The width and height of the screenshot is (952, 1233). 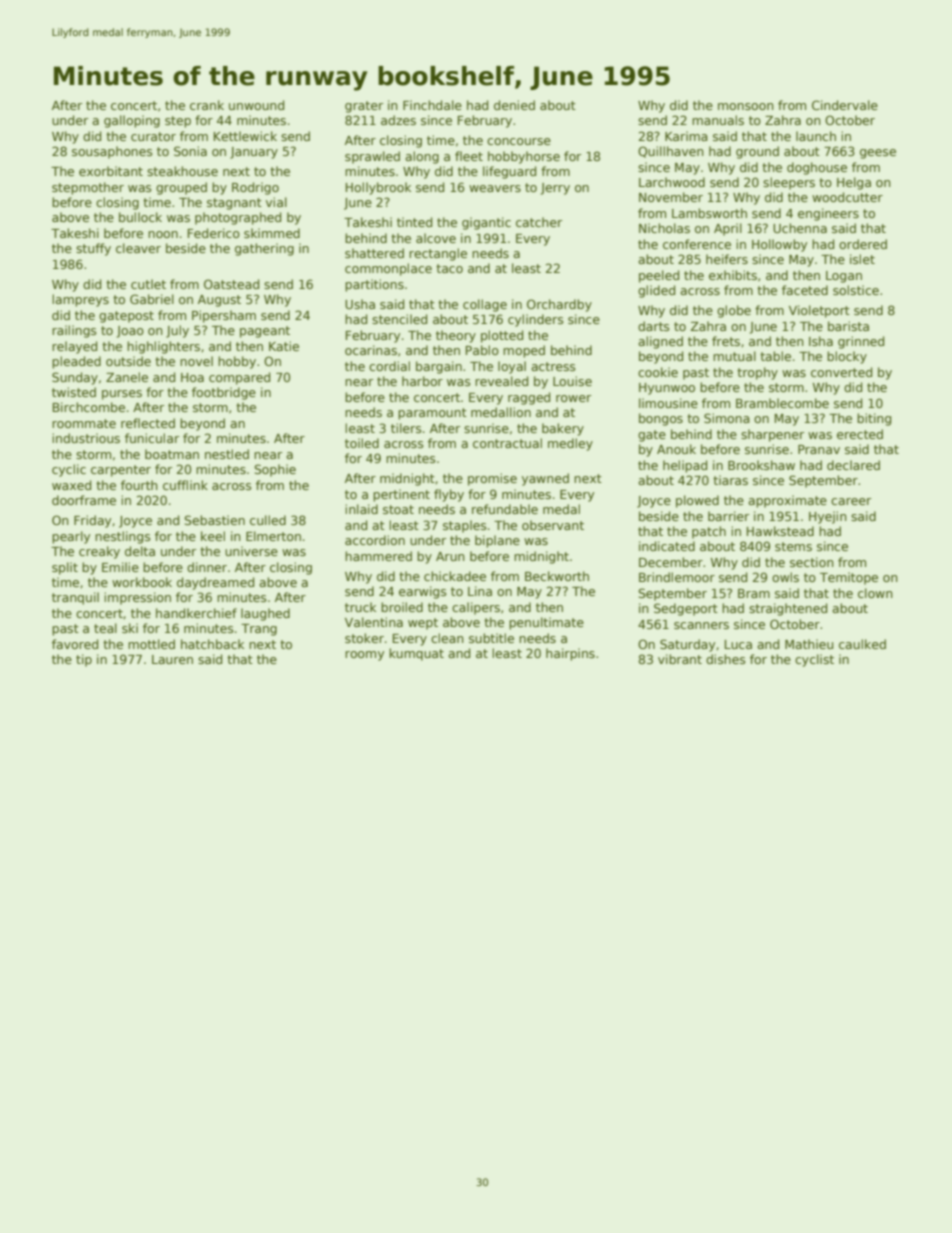 What do you see at coordinates (789, 183) in the screenshot?
I see `sleepers` at bounding box center [789, 183].
